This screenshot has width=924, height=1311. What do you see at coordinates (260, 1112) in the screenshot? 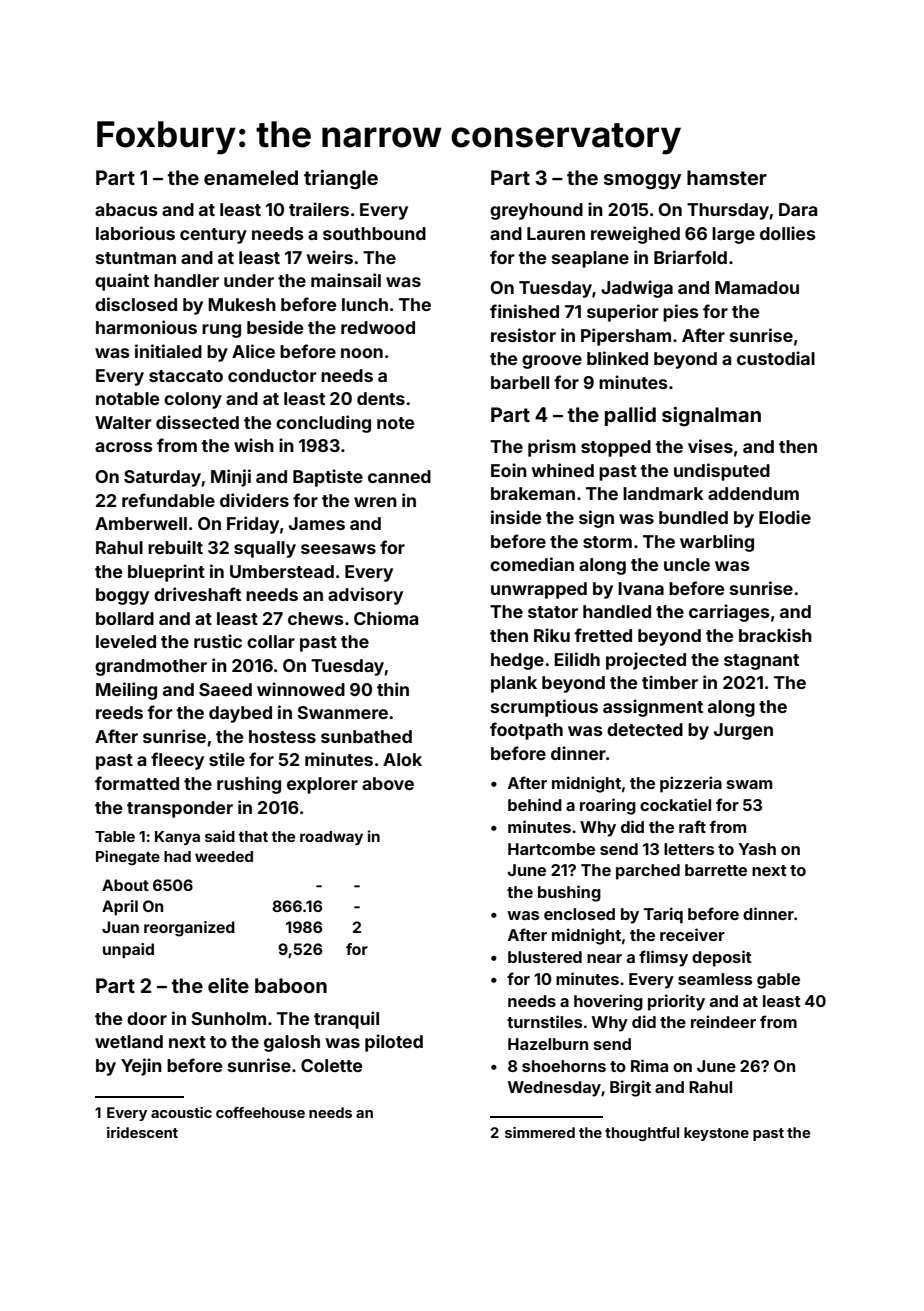
I see `coffeehouse` at bounding box center [260, 1112].
